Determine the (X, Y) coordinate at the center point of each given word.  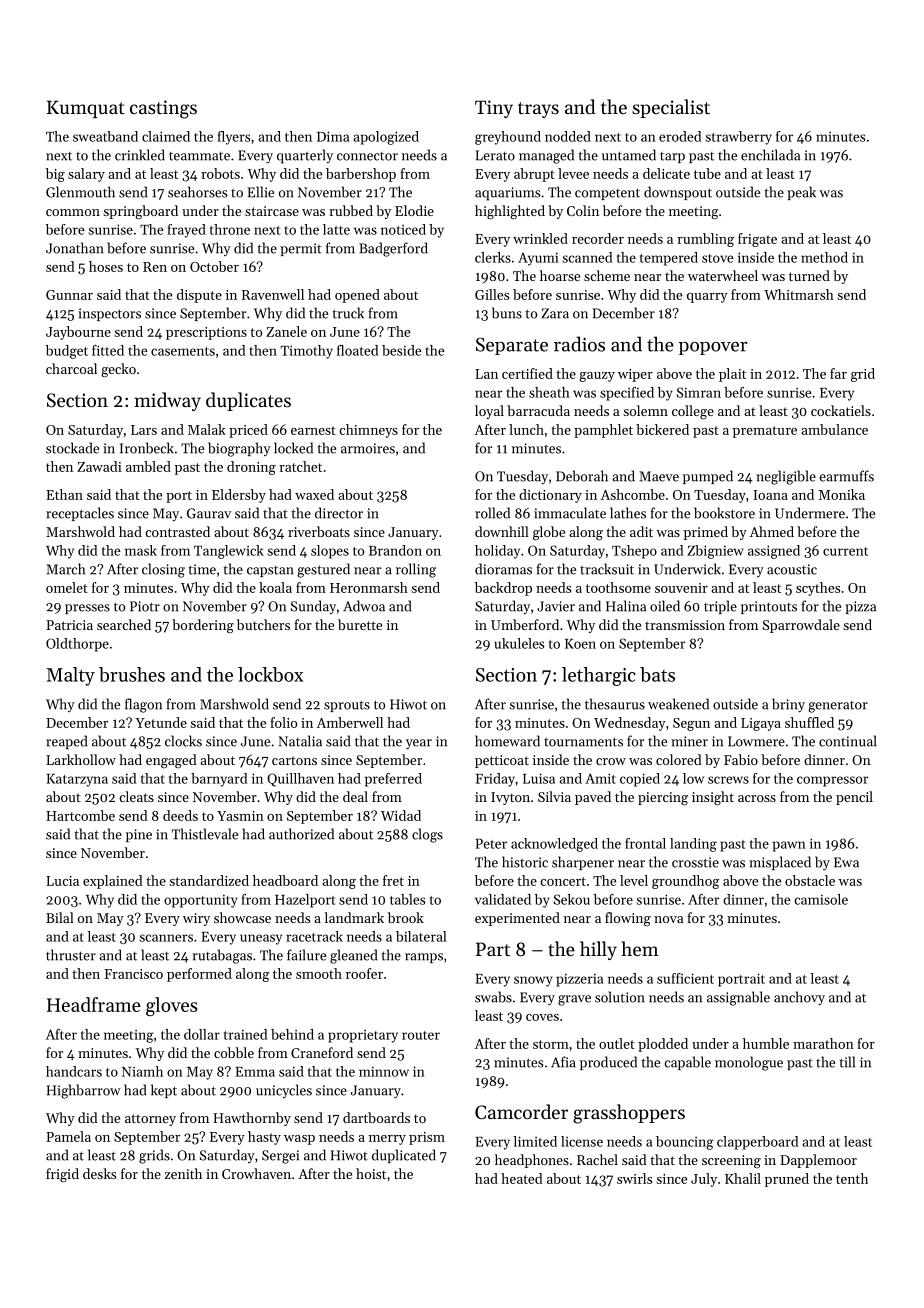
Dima (333, 136)
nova (669, 919)
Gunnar (69, 295)
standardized (209, 880)
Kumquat (86, 109)
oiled (665, 606)
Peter (491, 843)
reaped (66, 742)
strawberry (739, 138)
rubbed (351, 210)
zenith (183, 1173)
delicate (666, 173)
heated (522, 1178)
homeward (507, 741)
